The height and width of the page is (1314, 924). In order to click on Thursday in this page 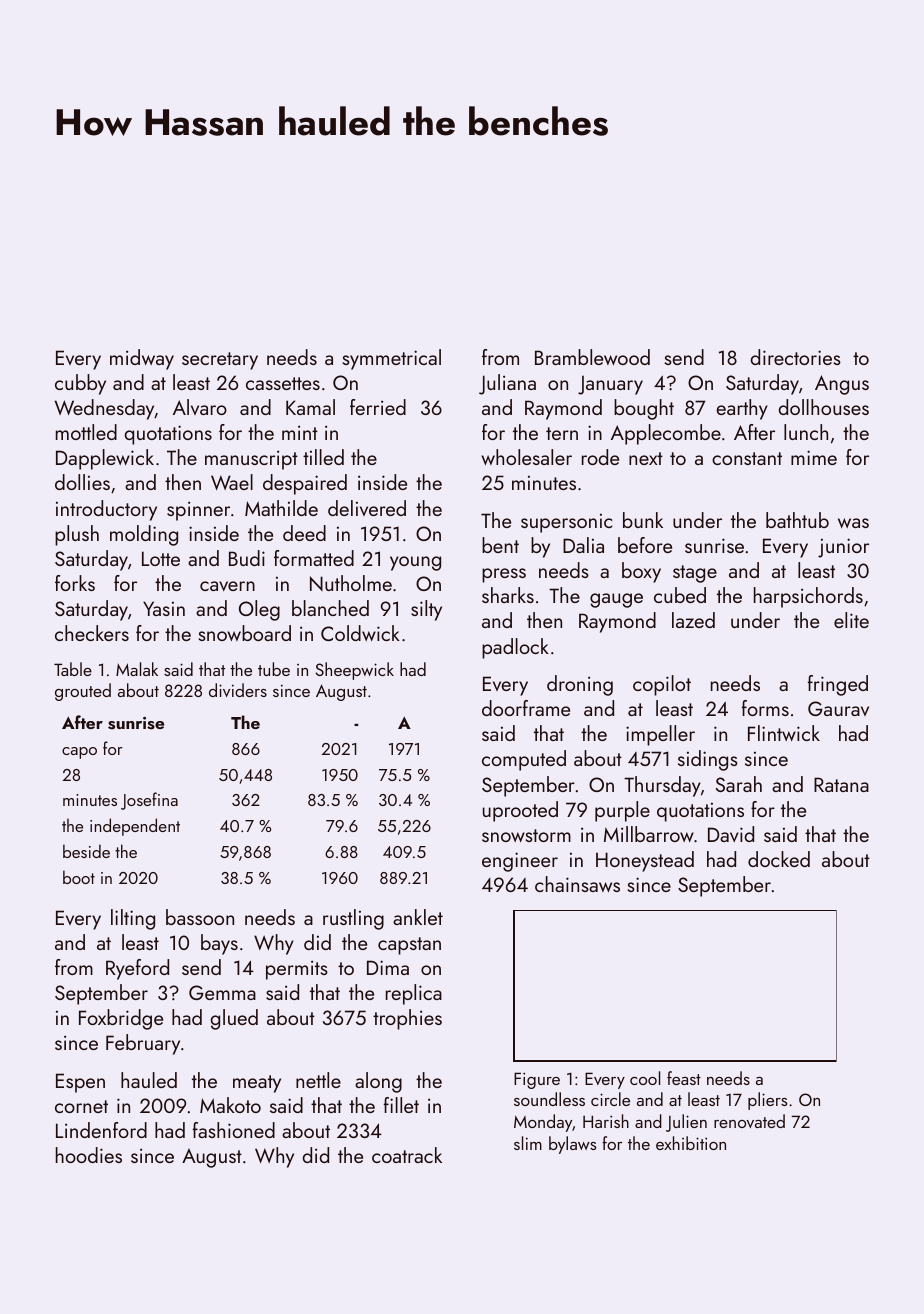, I will do `click(662, 786)`.
